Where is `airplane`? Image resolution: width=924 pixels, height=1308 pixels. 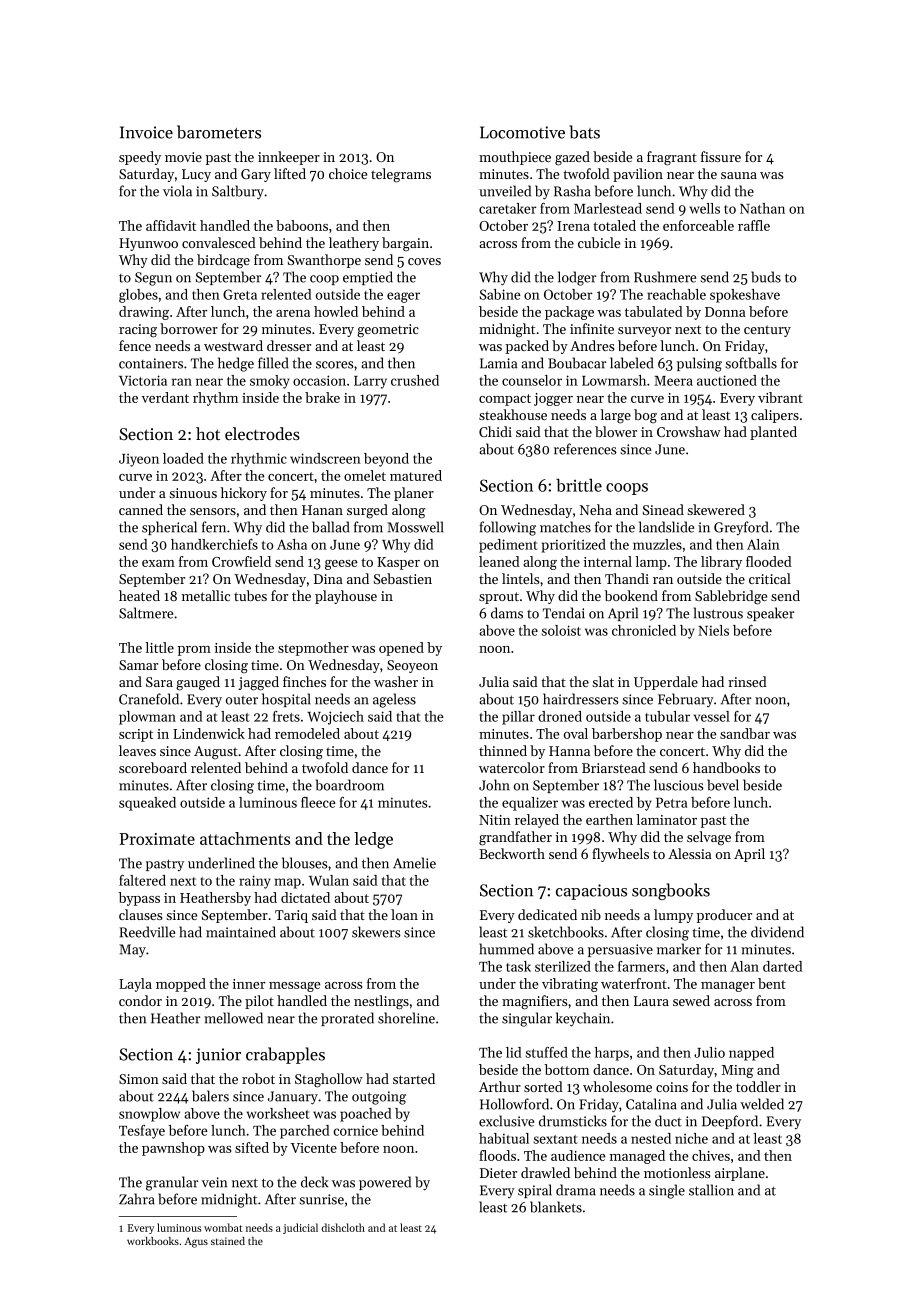 airplane is located at coordinates (740, 1174).
